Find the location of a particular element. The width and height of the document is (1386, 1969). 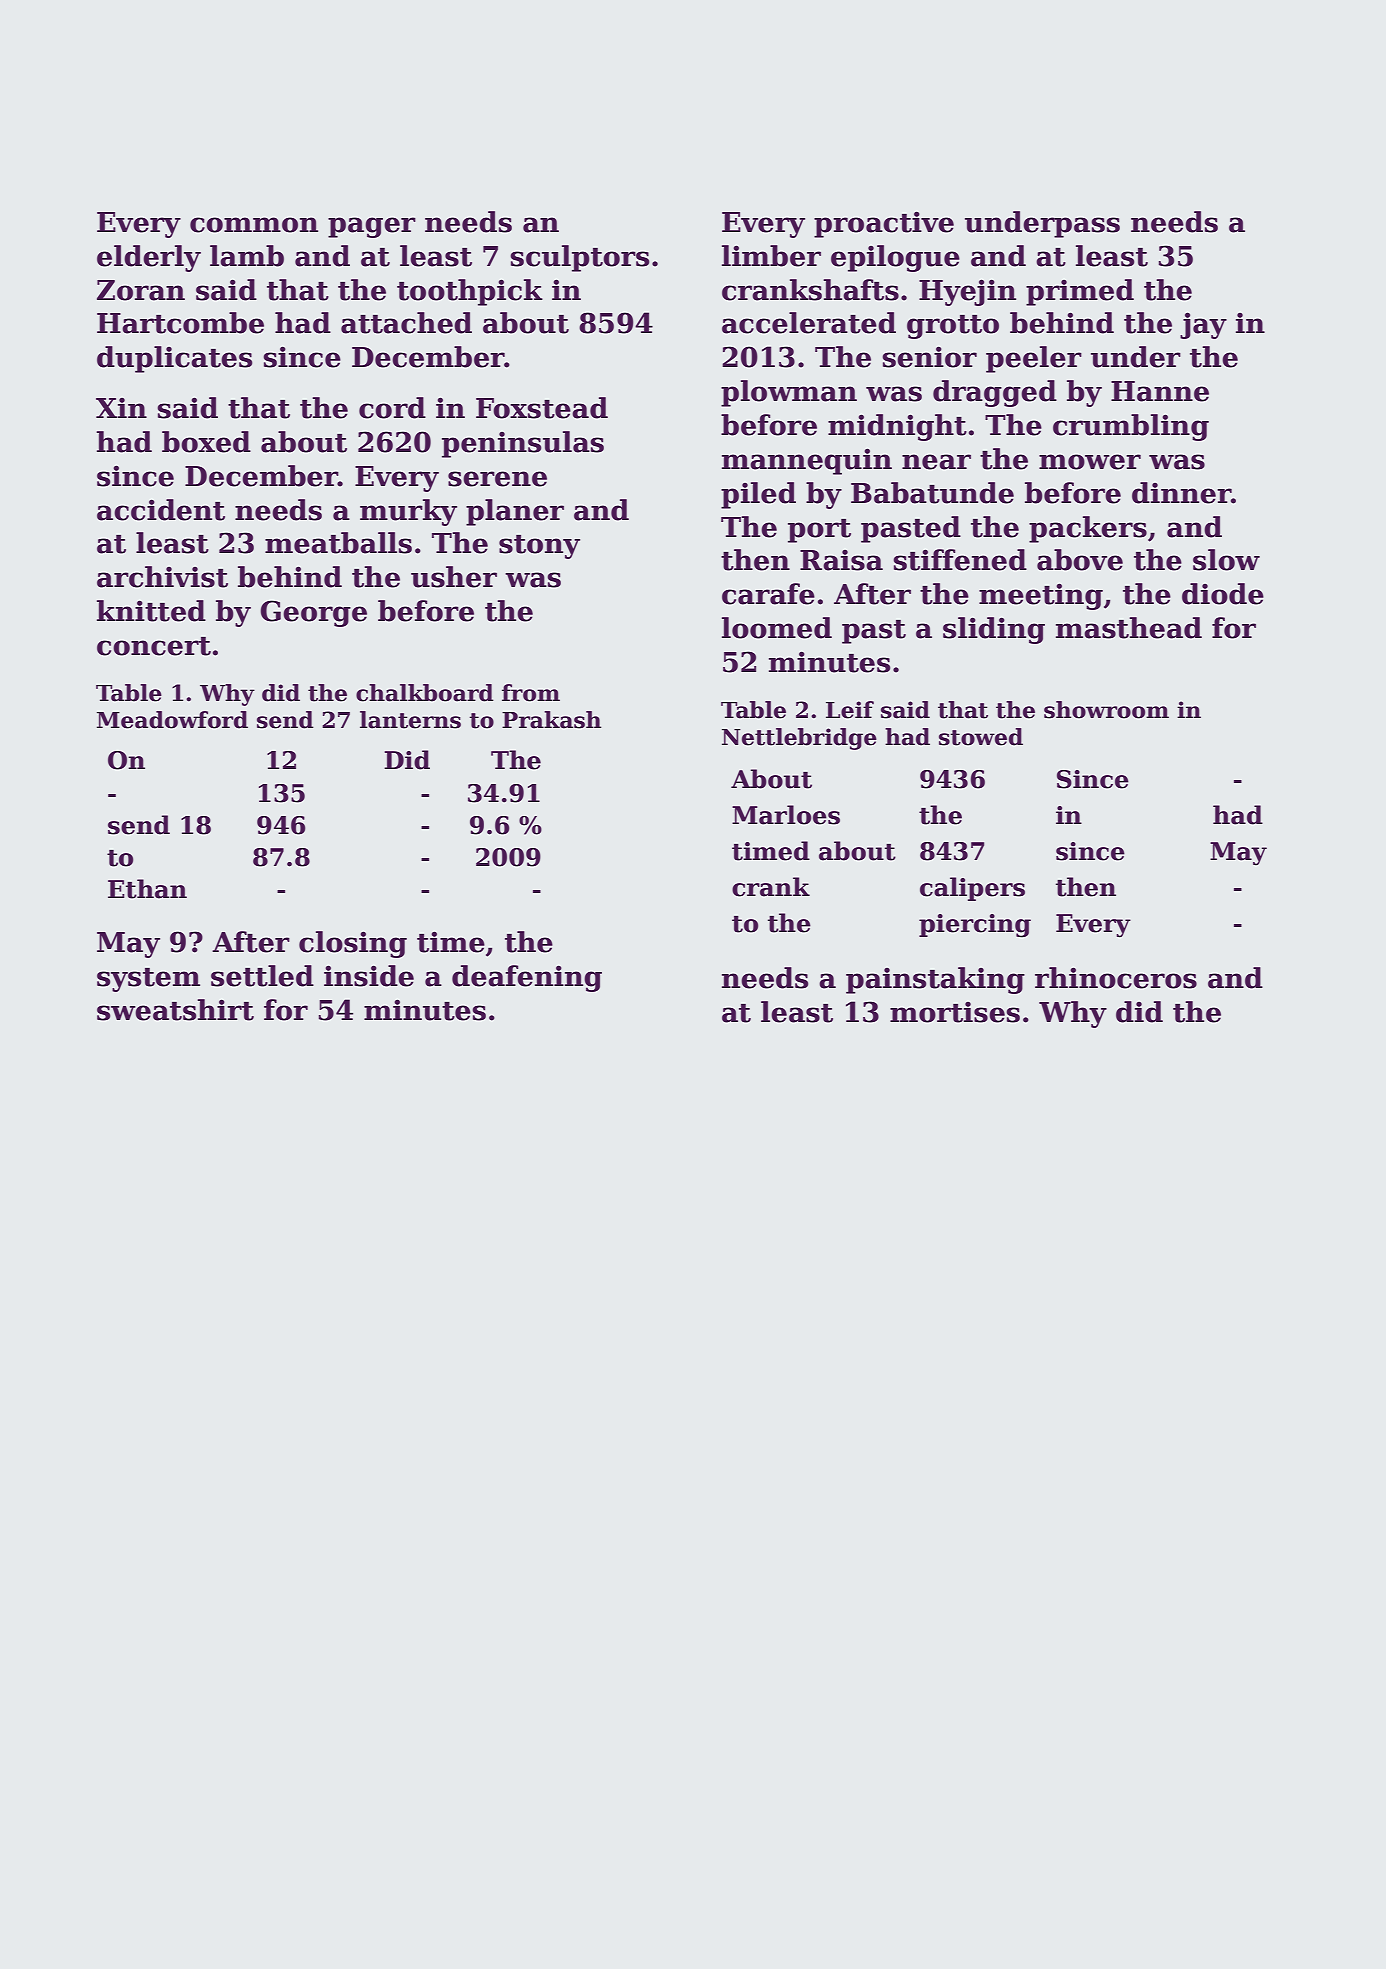

Prakash is located at coordinates (551, 720).
